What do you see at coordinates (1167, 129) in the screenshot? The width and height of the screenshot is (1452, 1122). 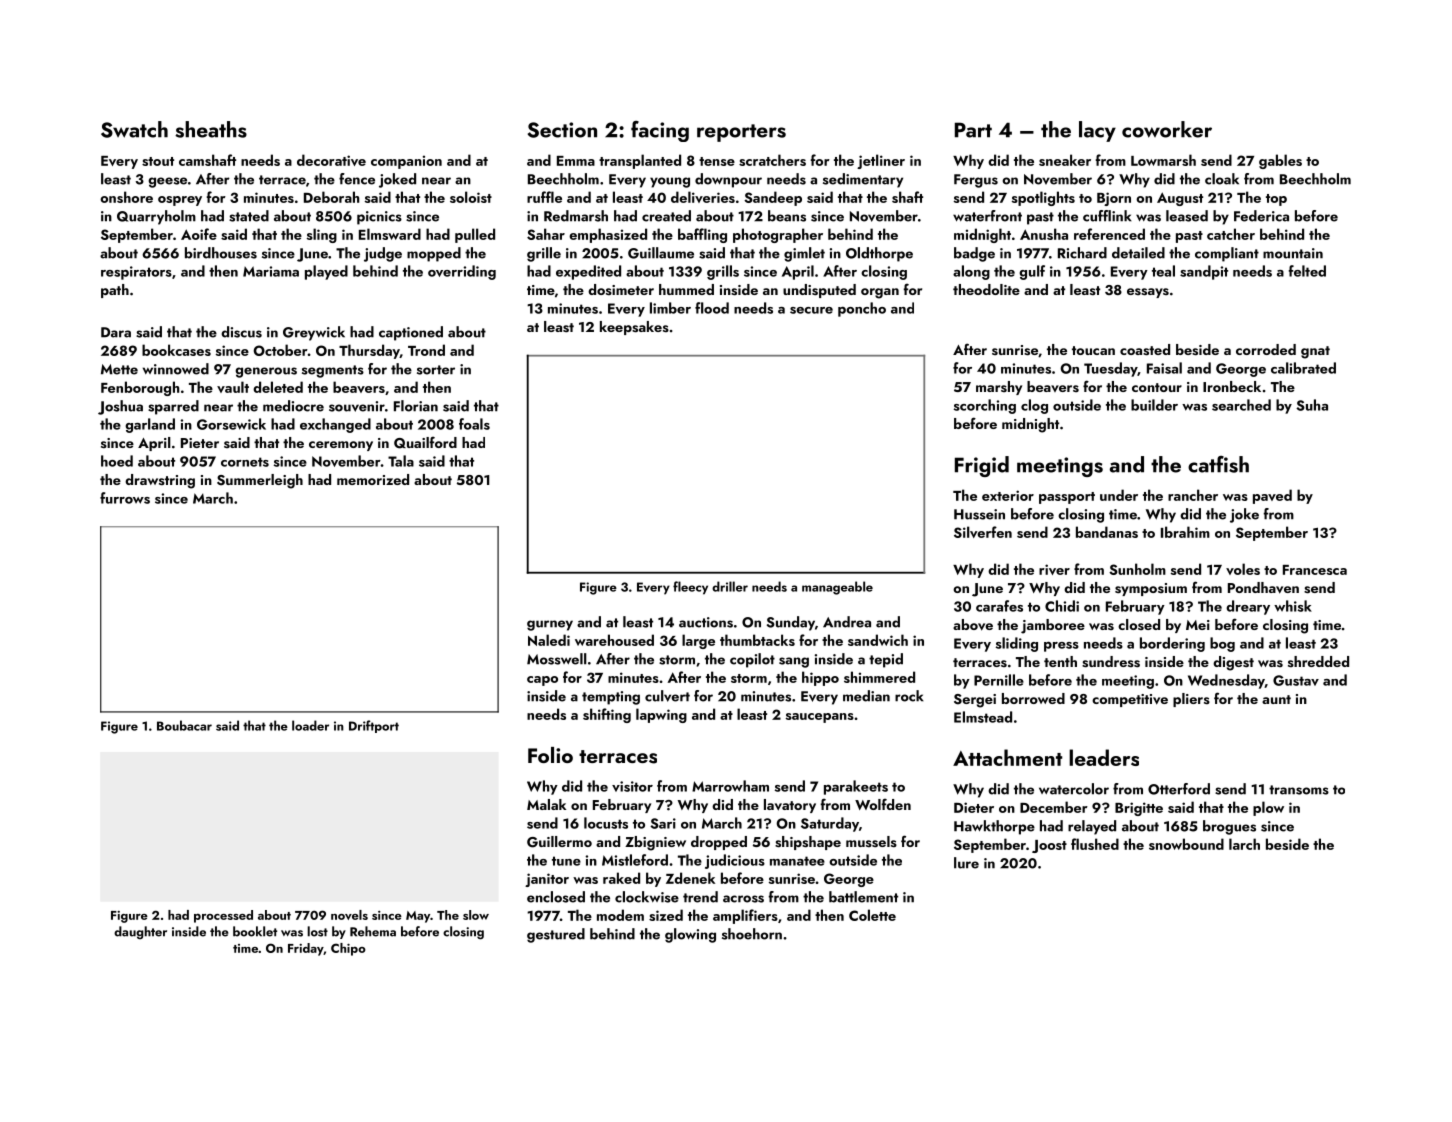 I see `coworker` at bounding box center [1167, 129].
